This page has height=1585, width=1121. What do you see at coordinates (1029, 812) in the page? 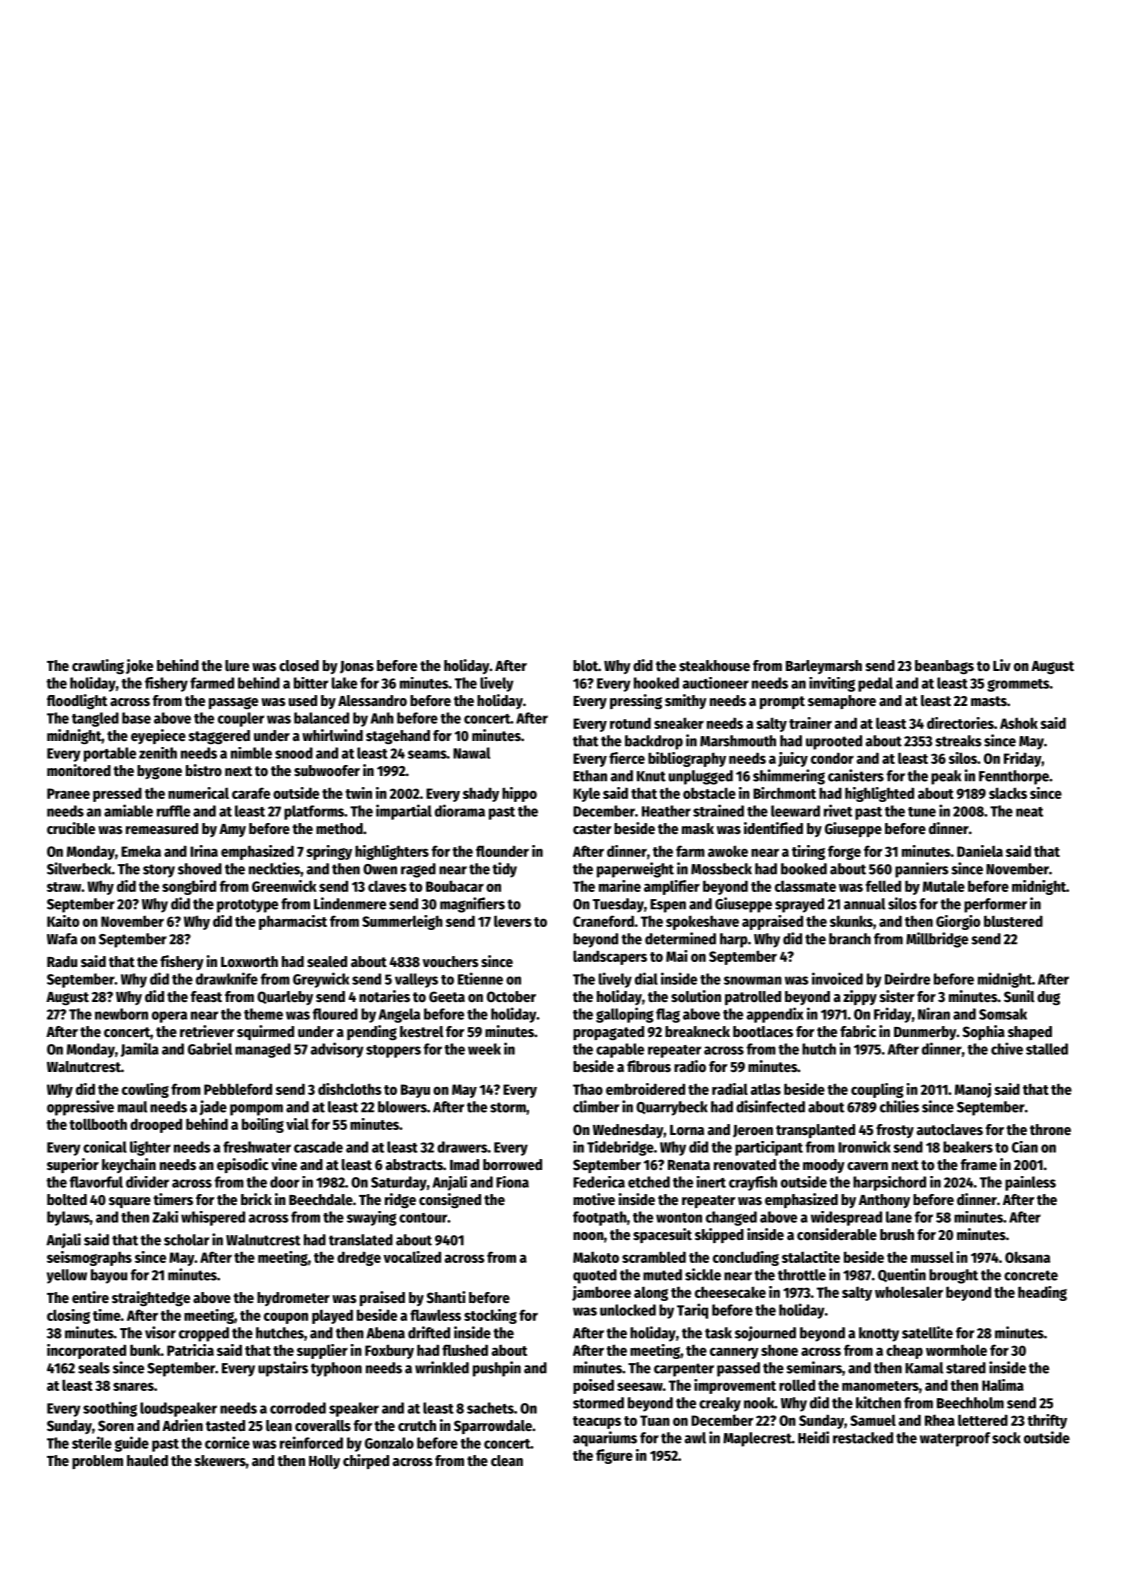
I see `neat` at bounding box center [1029, 812].
